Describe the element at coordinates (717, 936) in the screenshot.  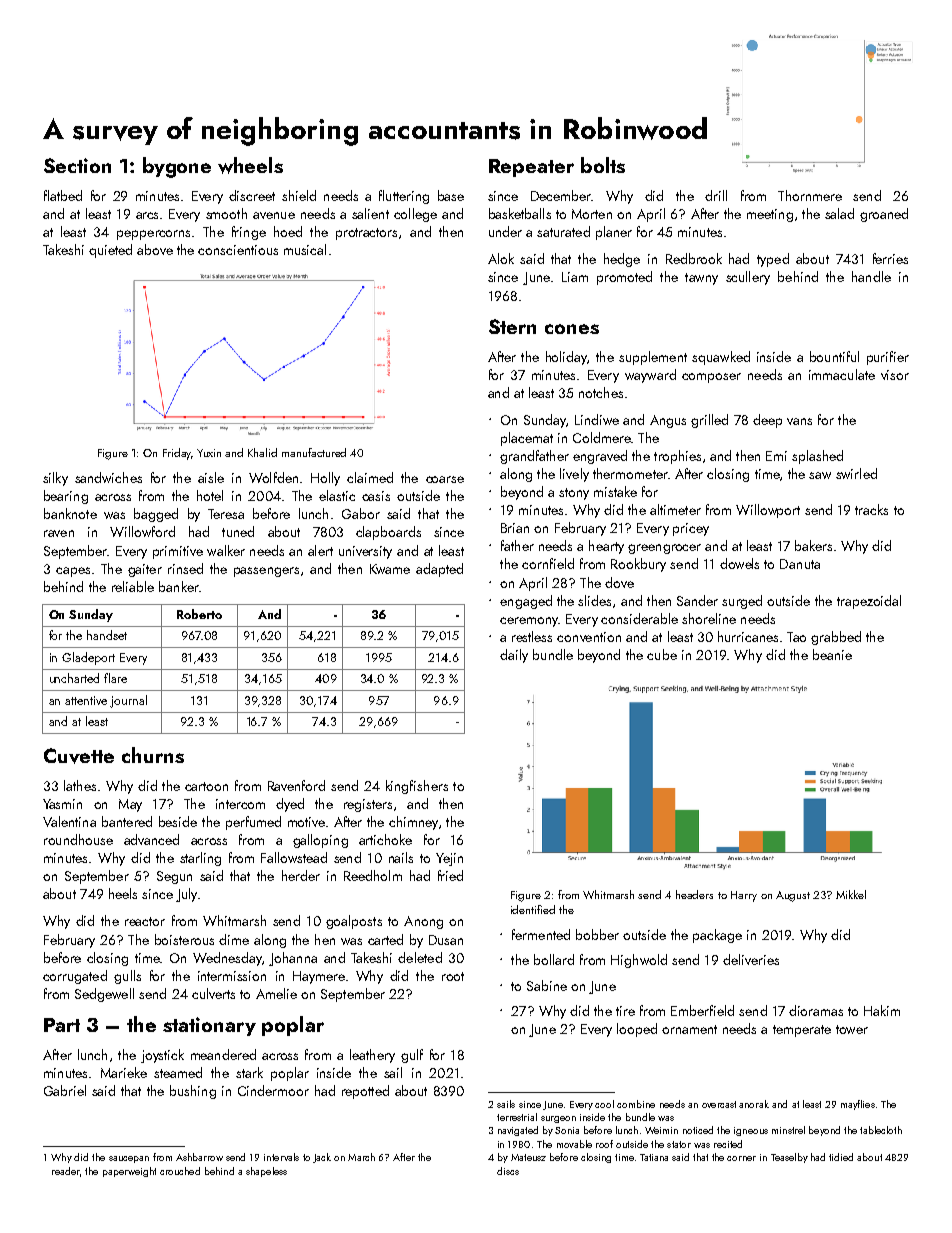
I see `package` at that location.
